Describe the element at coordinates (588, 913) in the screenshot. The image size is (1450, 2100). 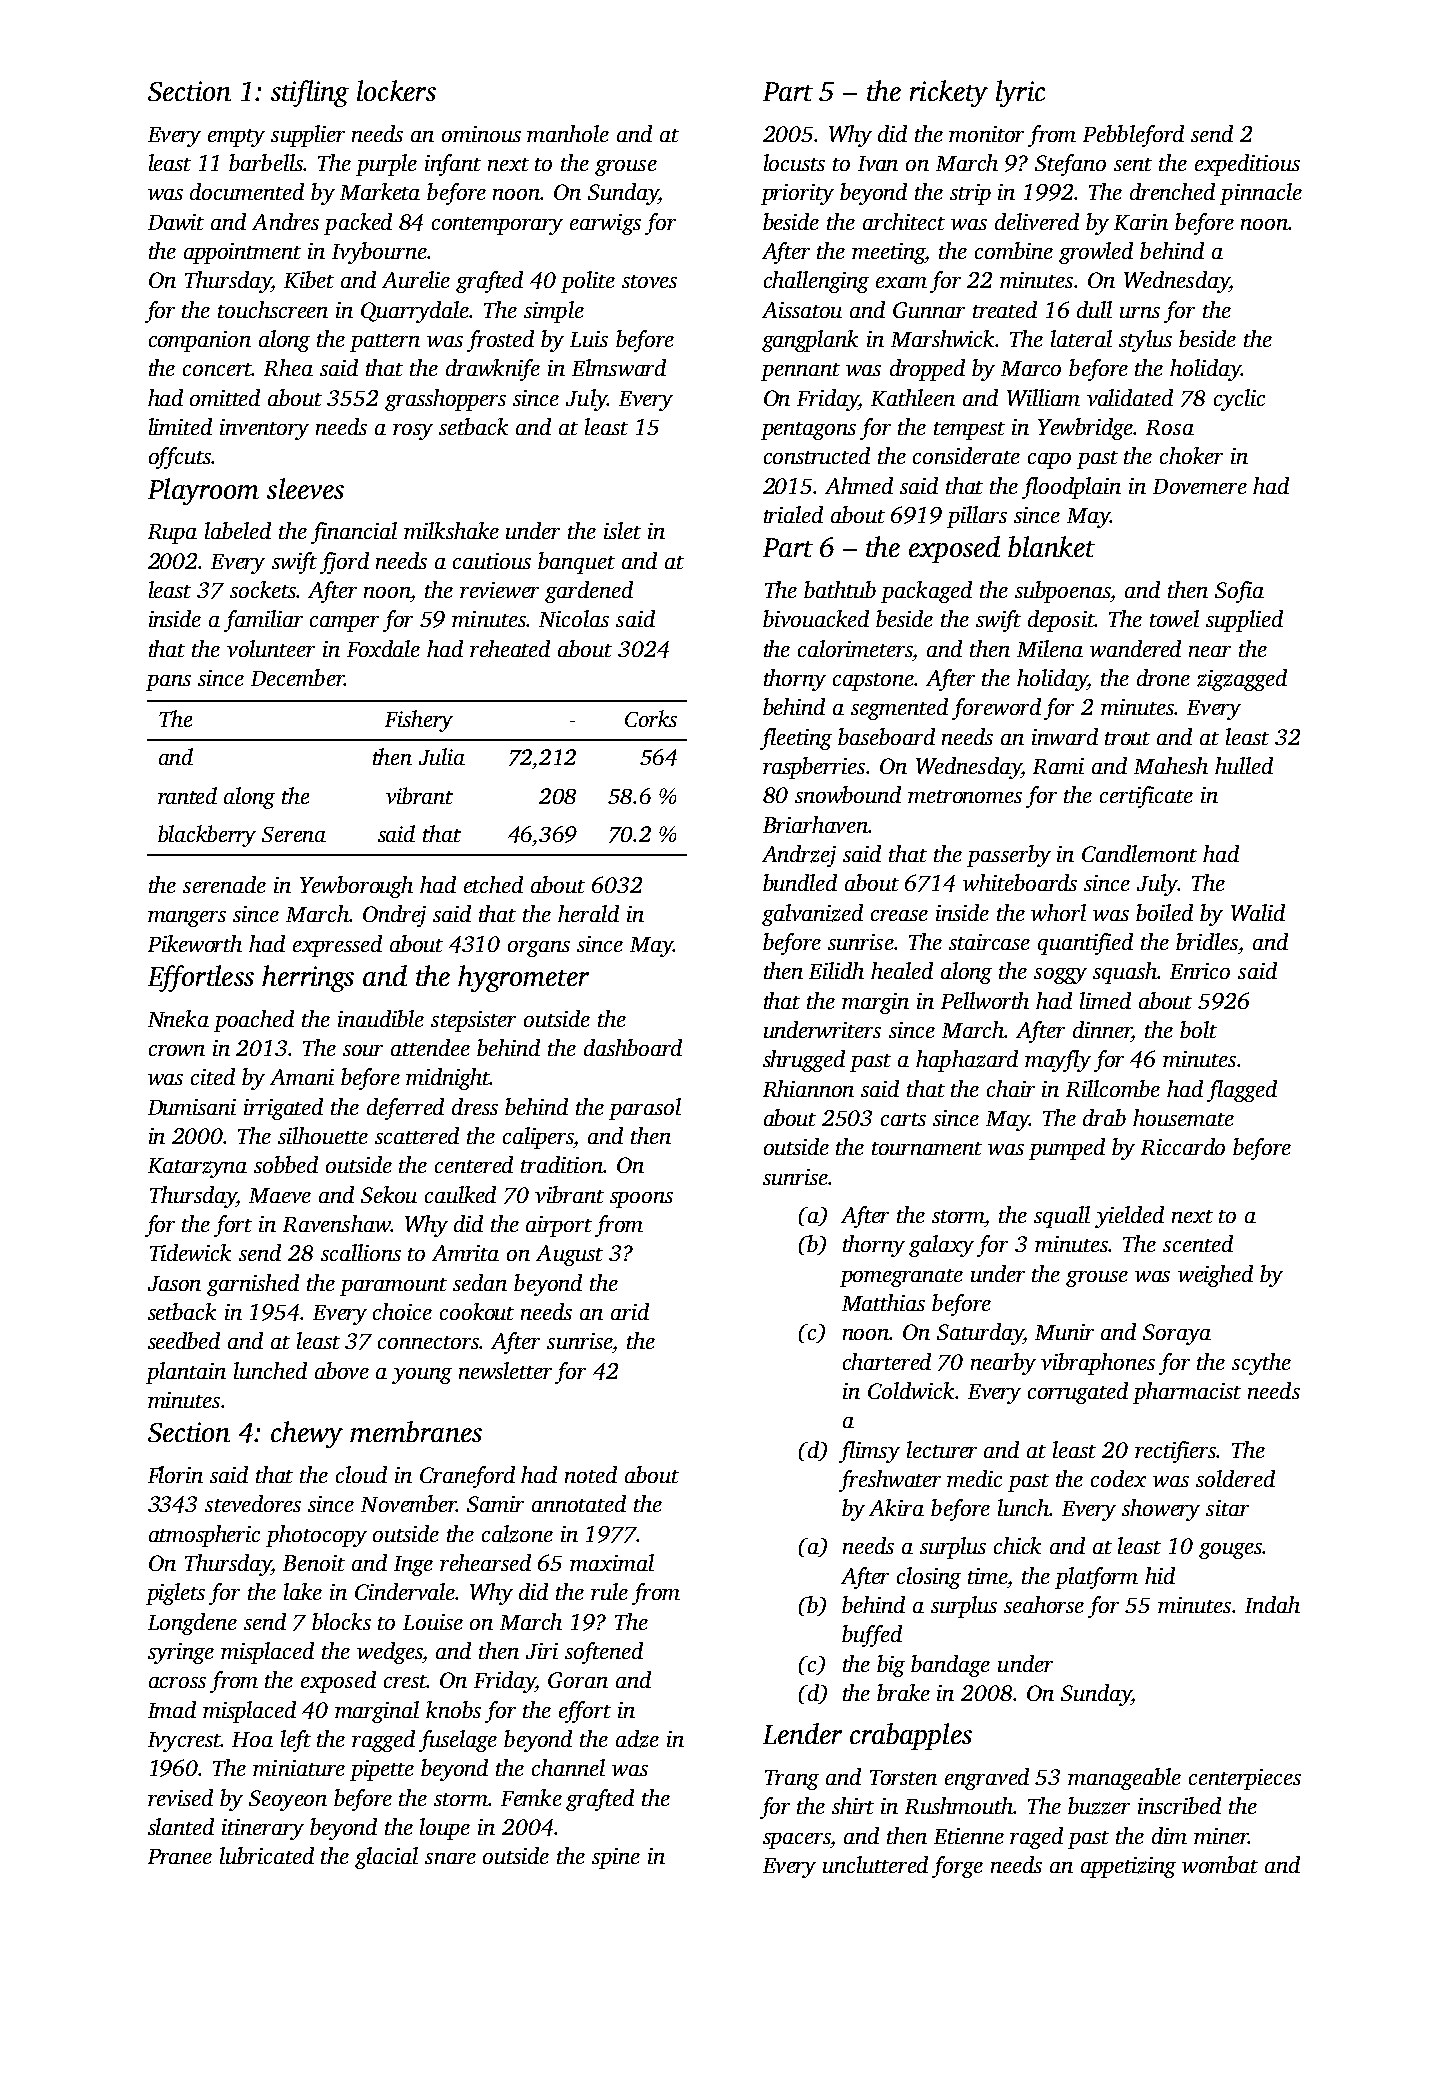
I see `herald` at that location.
